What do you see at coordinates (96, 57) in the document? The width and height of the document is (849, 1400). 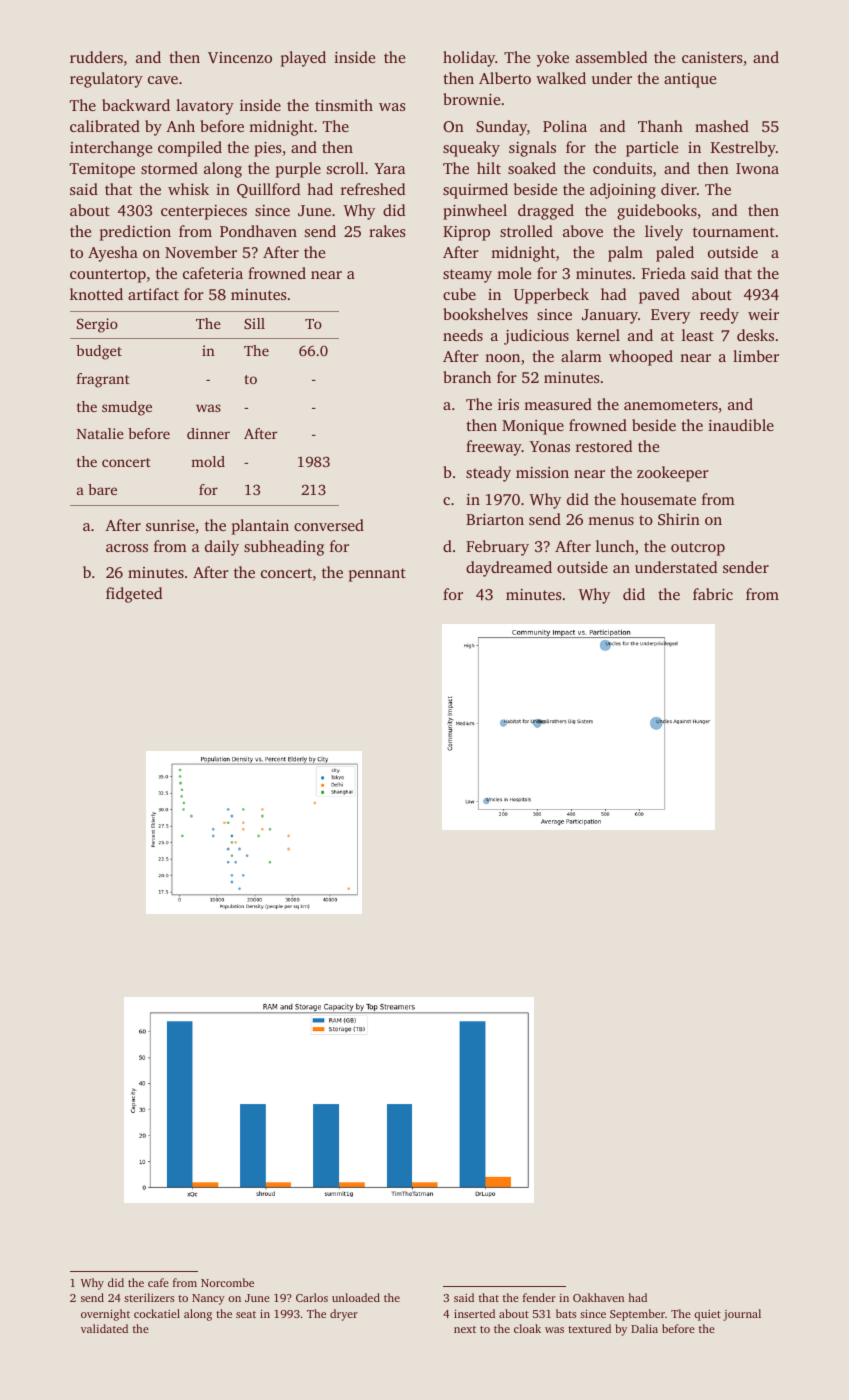 I see `rudders` at bounding box center [96, 57].
